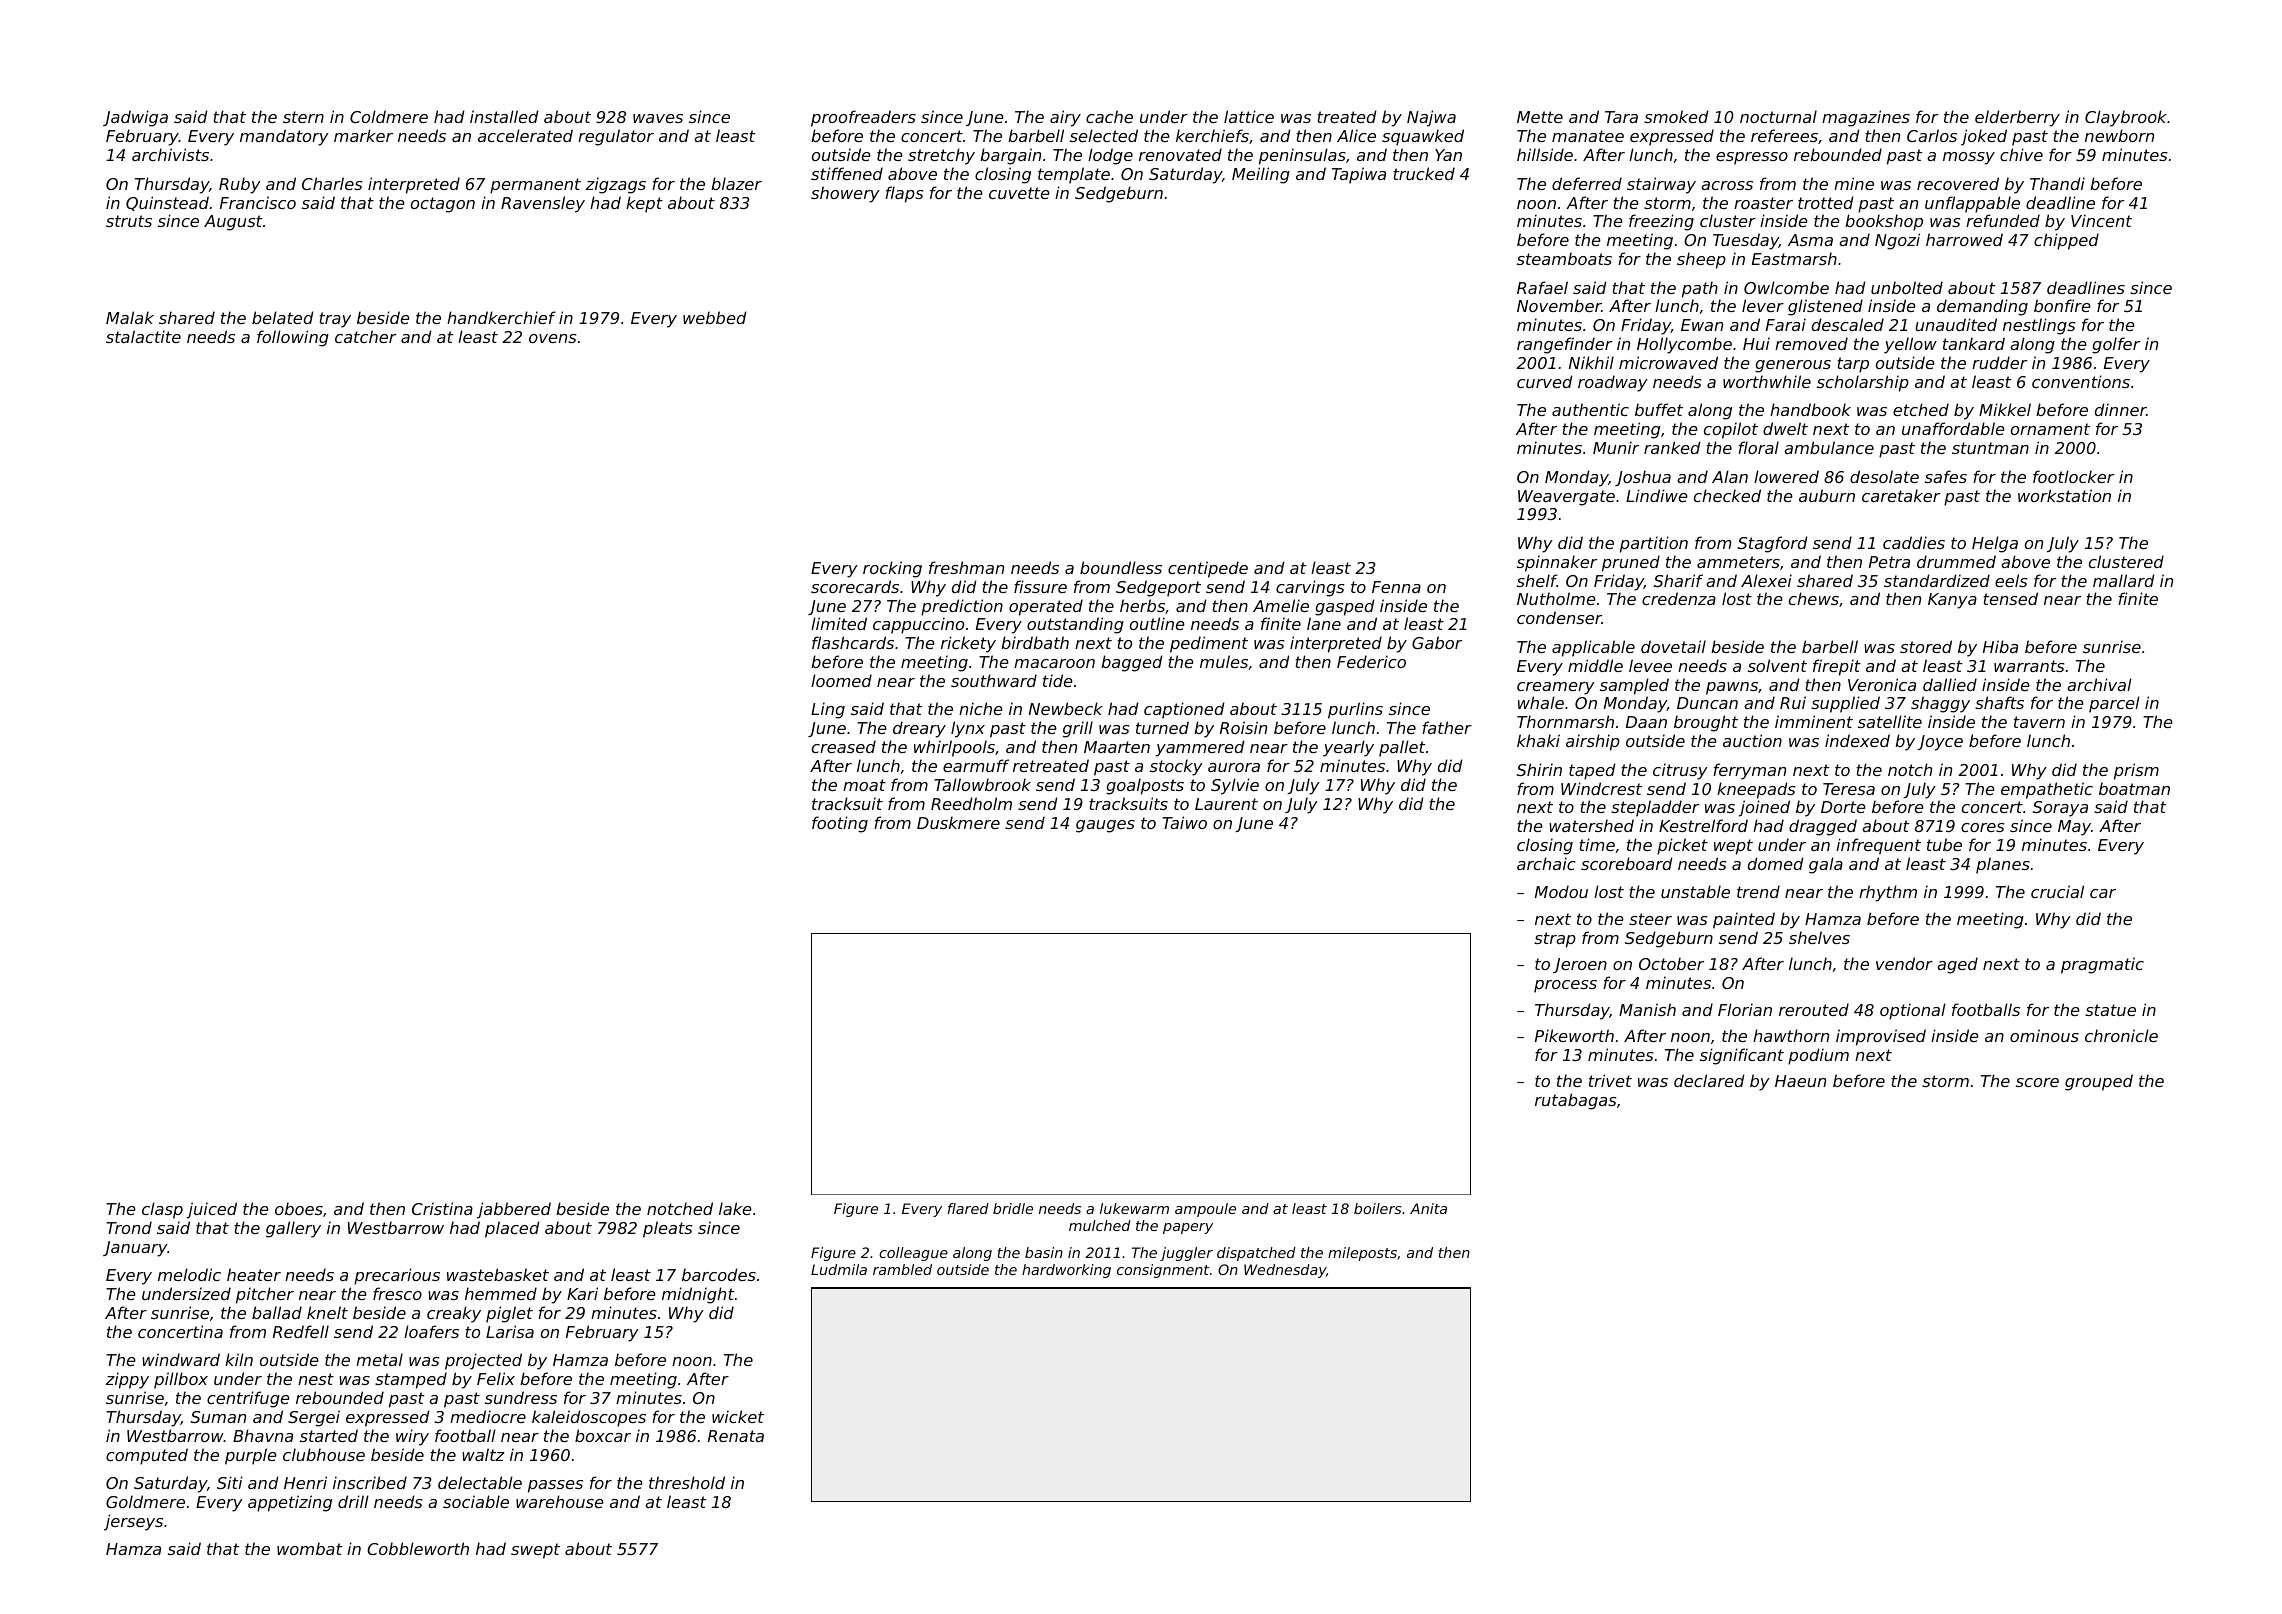 The width and height of the screenshot is (2282, 1614). Describe the element at coordinates (841, 680) in the screenshot. I see `loomed` at that location.
